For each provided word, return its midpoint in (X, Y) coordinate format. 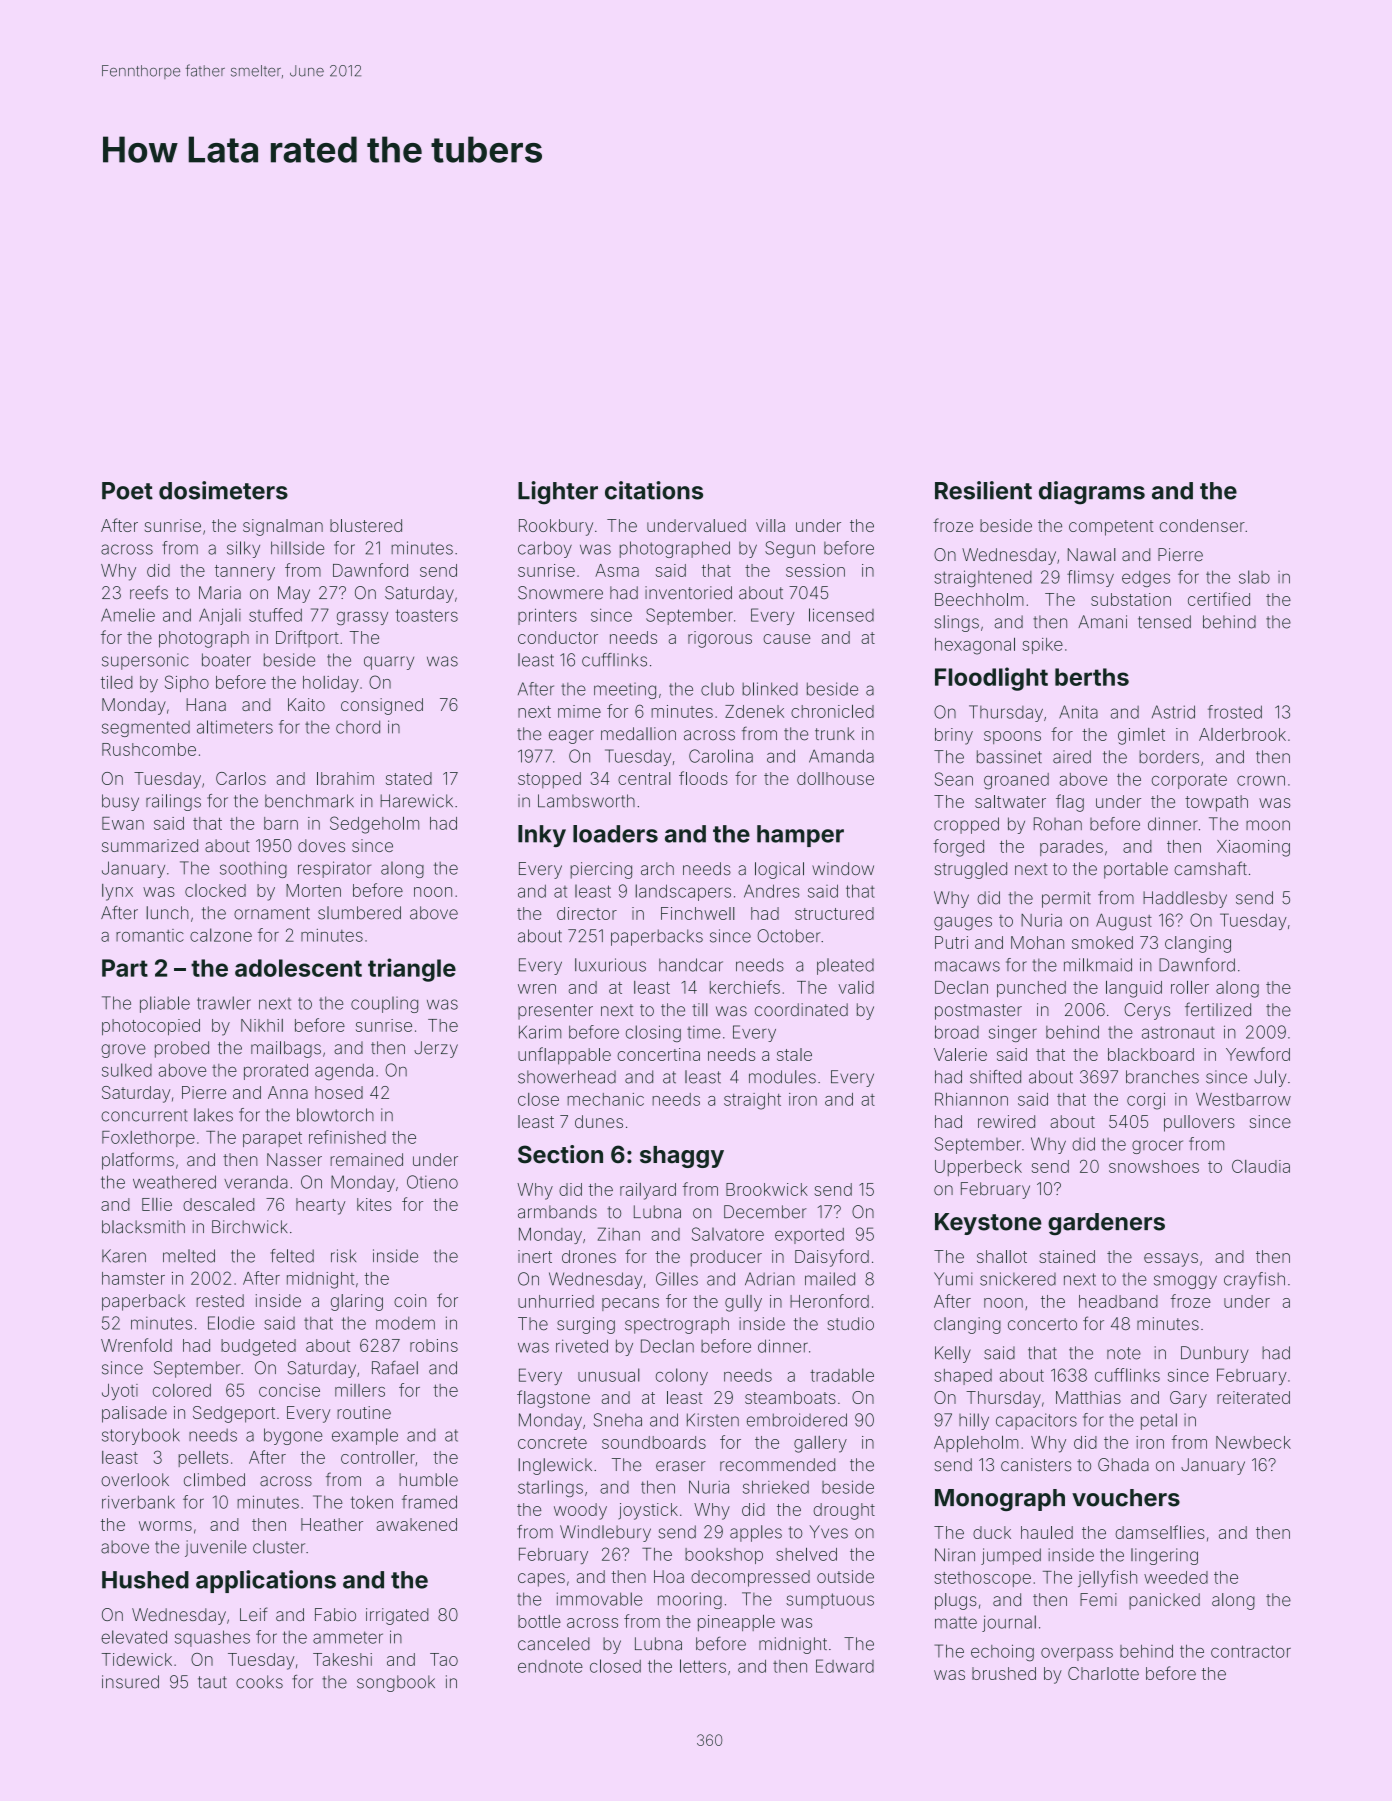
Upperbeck (978, 1168)
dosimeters (223, 490)
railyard (648, 1191)
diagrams (1092, 493)
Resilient (983, 490)
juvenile (215, 1548)
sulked (127, 1070)
